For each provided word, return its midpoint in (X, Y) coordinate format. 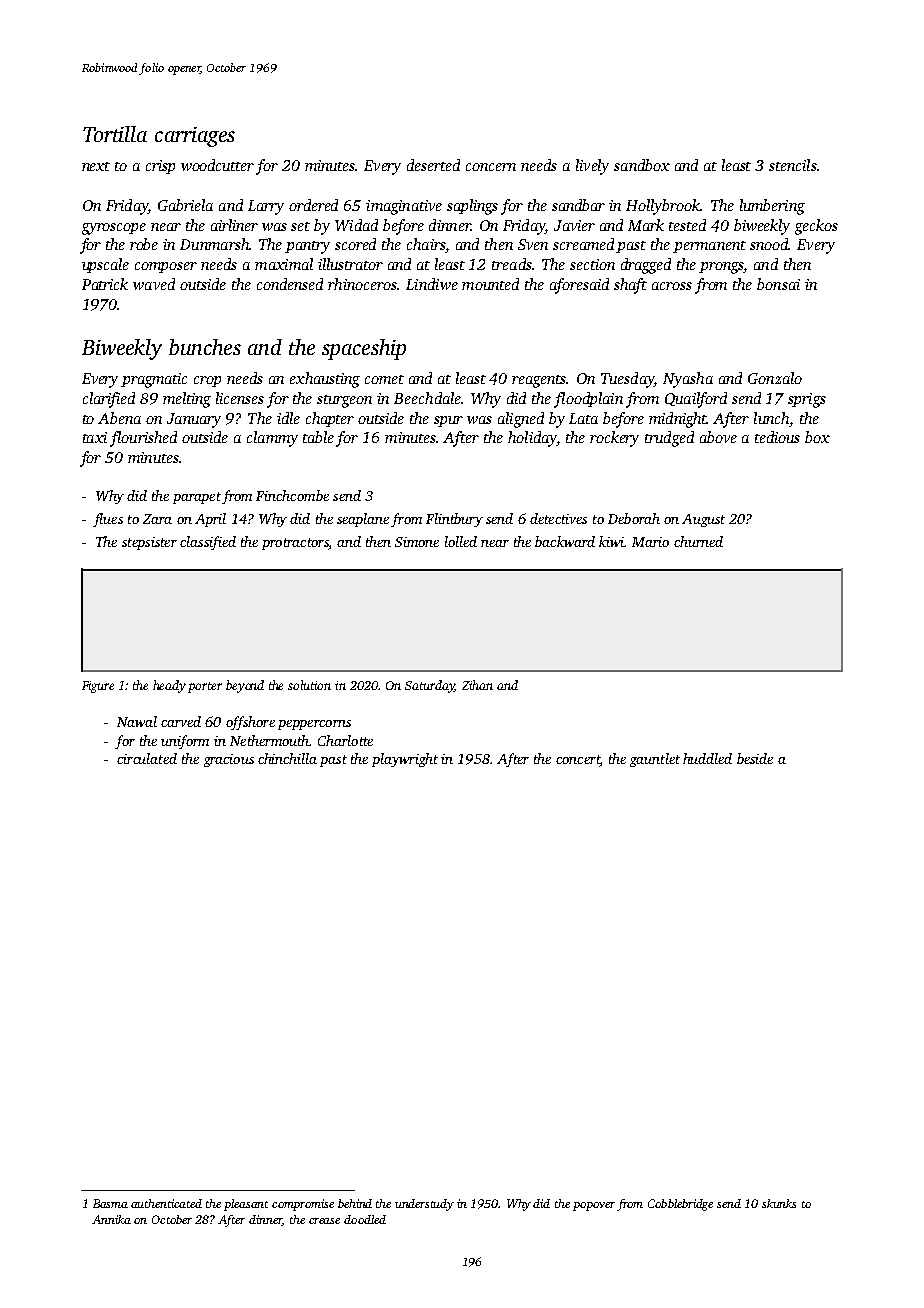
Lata (583, 418)
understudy (424, 1205)
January (194, 420)
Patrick (105, 284)
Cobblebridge (680, 1205)
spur (448, 421)
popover (594, 1206)
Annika (111, 1219)
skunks (779, 1203)
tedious (777, 437)
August (703, 520)
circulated (147, 758)
